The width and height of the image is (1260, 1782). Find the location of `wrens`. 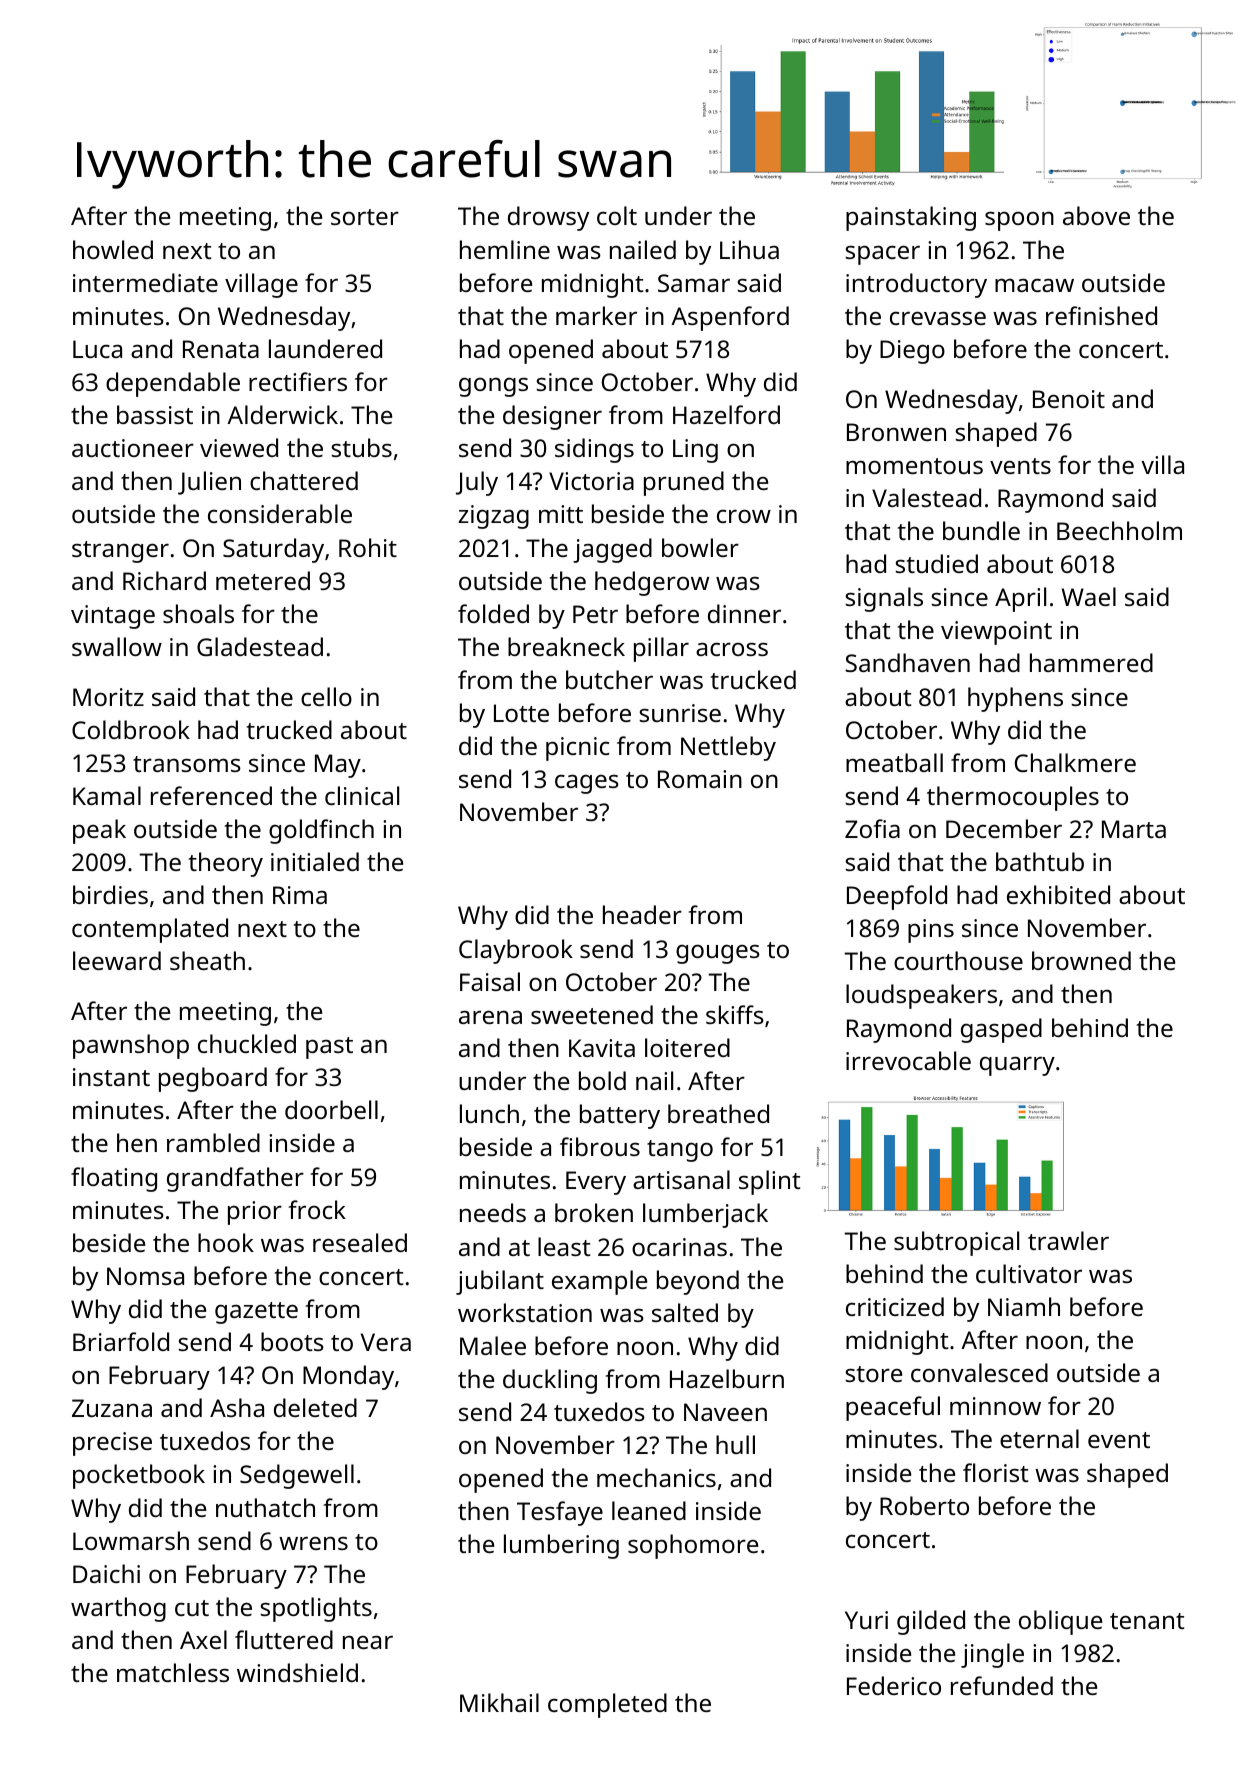

wrens is located at coordinates (313, 1543).
